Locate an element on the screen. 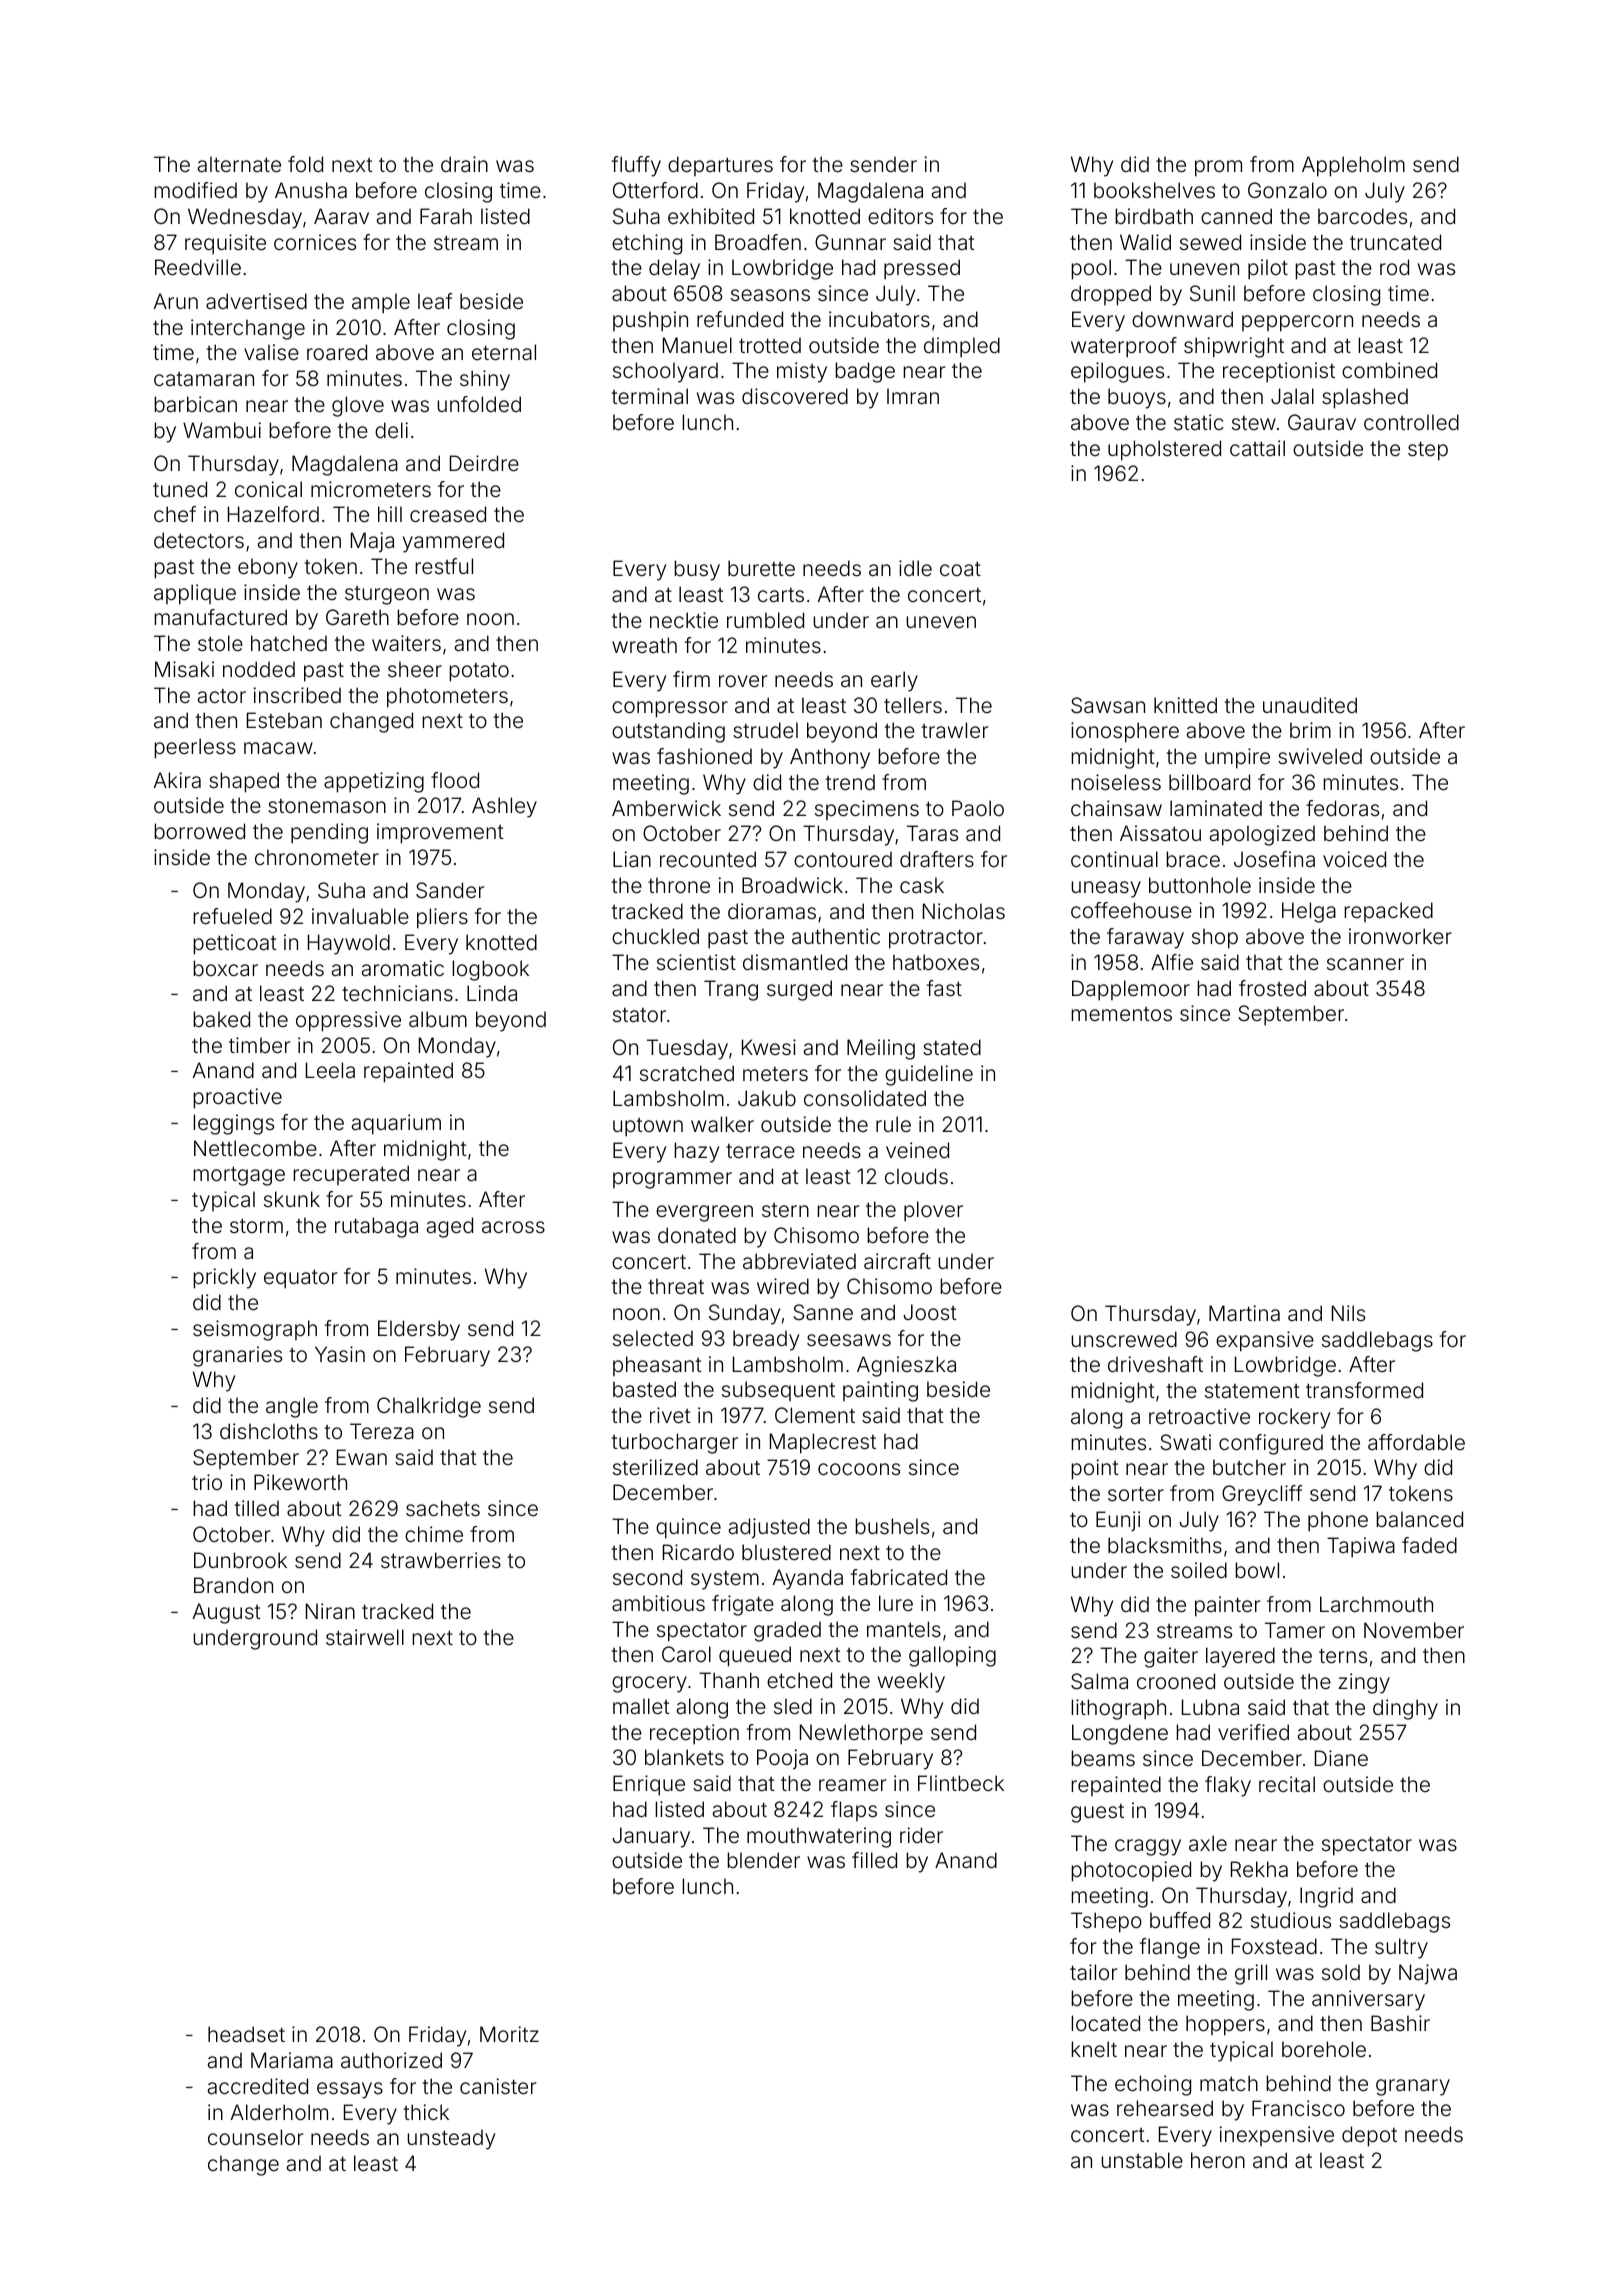 The height and width of the screenshot is (2292, 1620). swiveled is located at coordinates (1320, 756).
